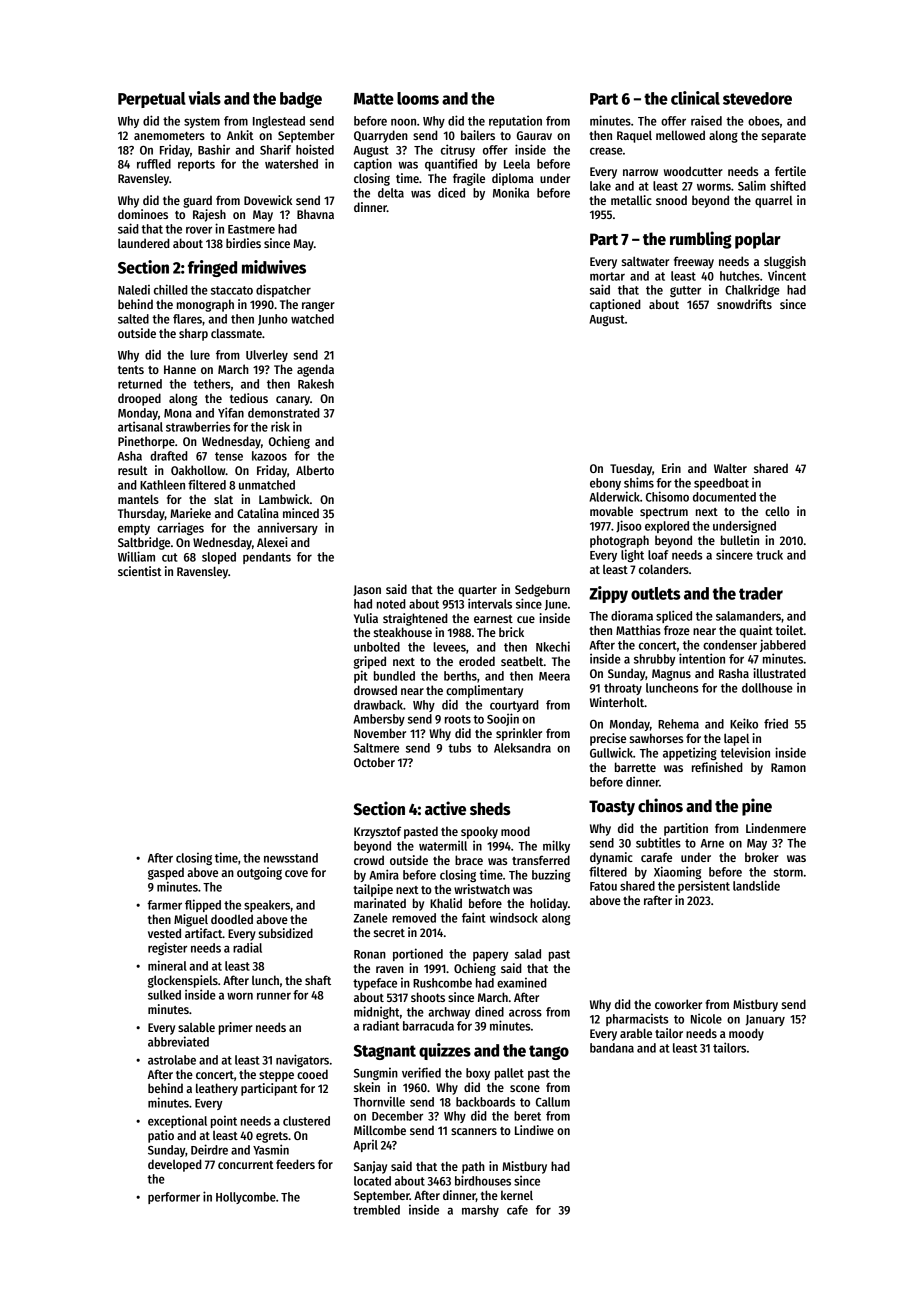  I want to click on spooky, so click(479, 832).
